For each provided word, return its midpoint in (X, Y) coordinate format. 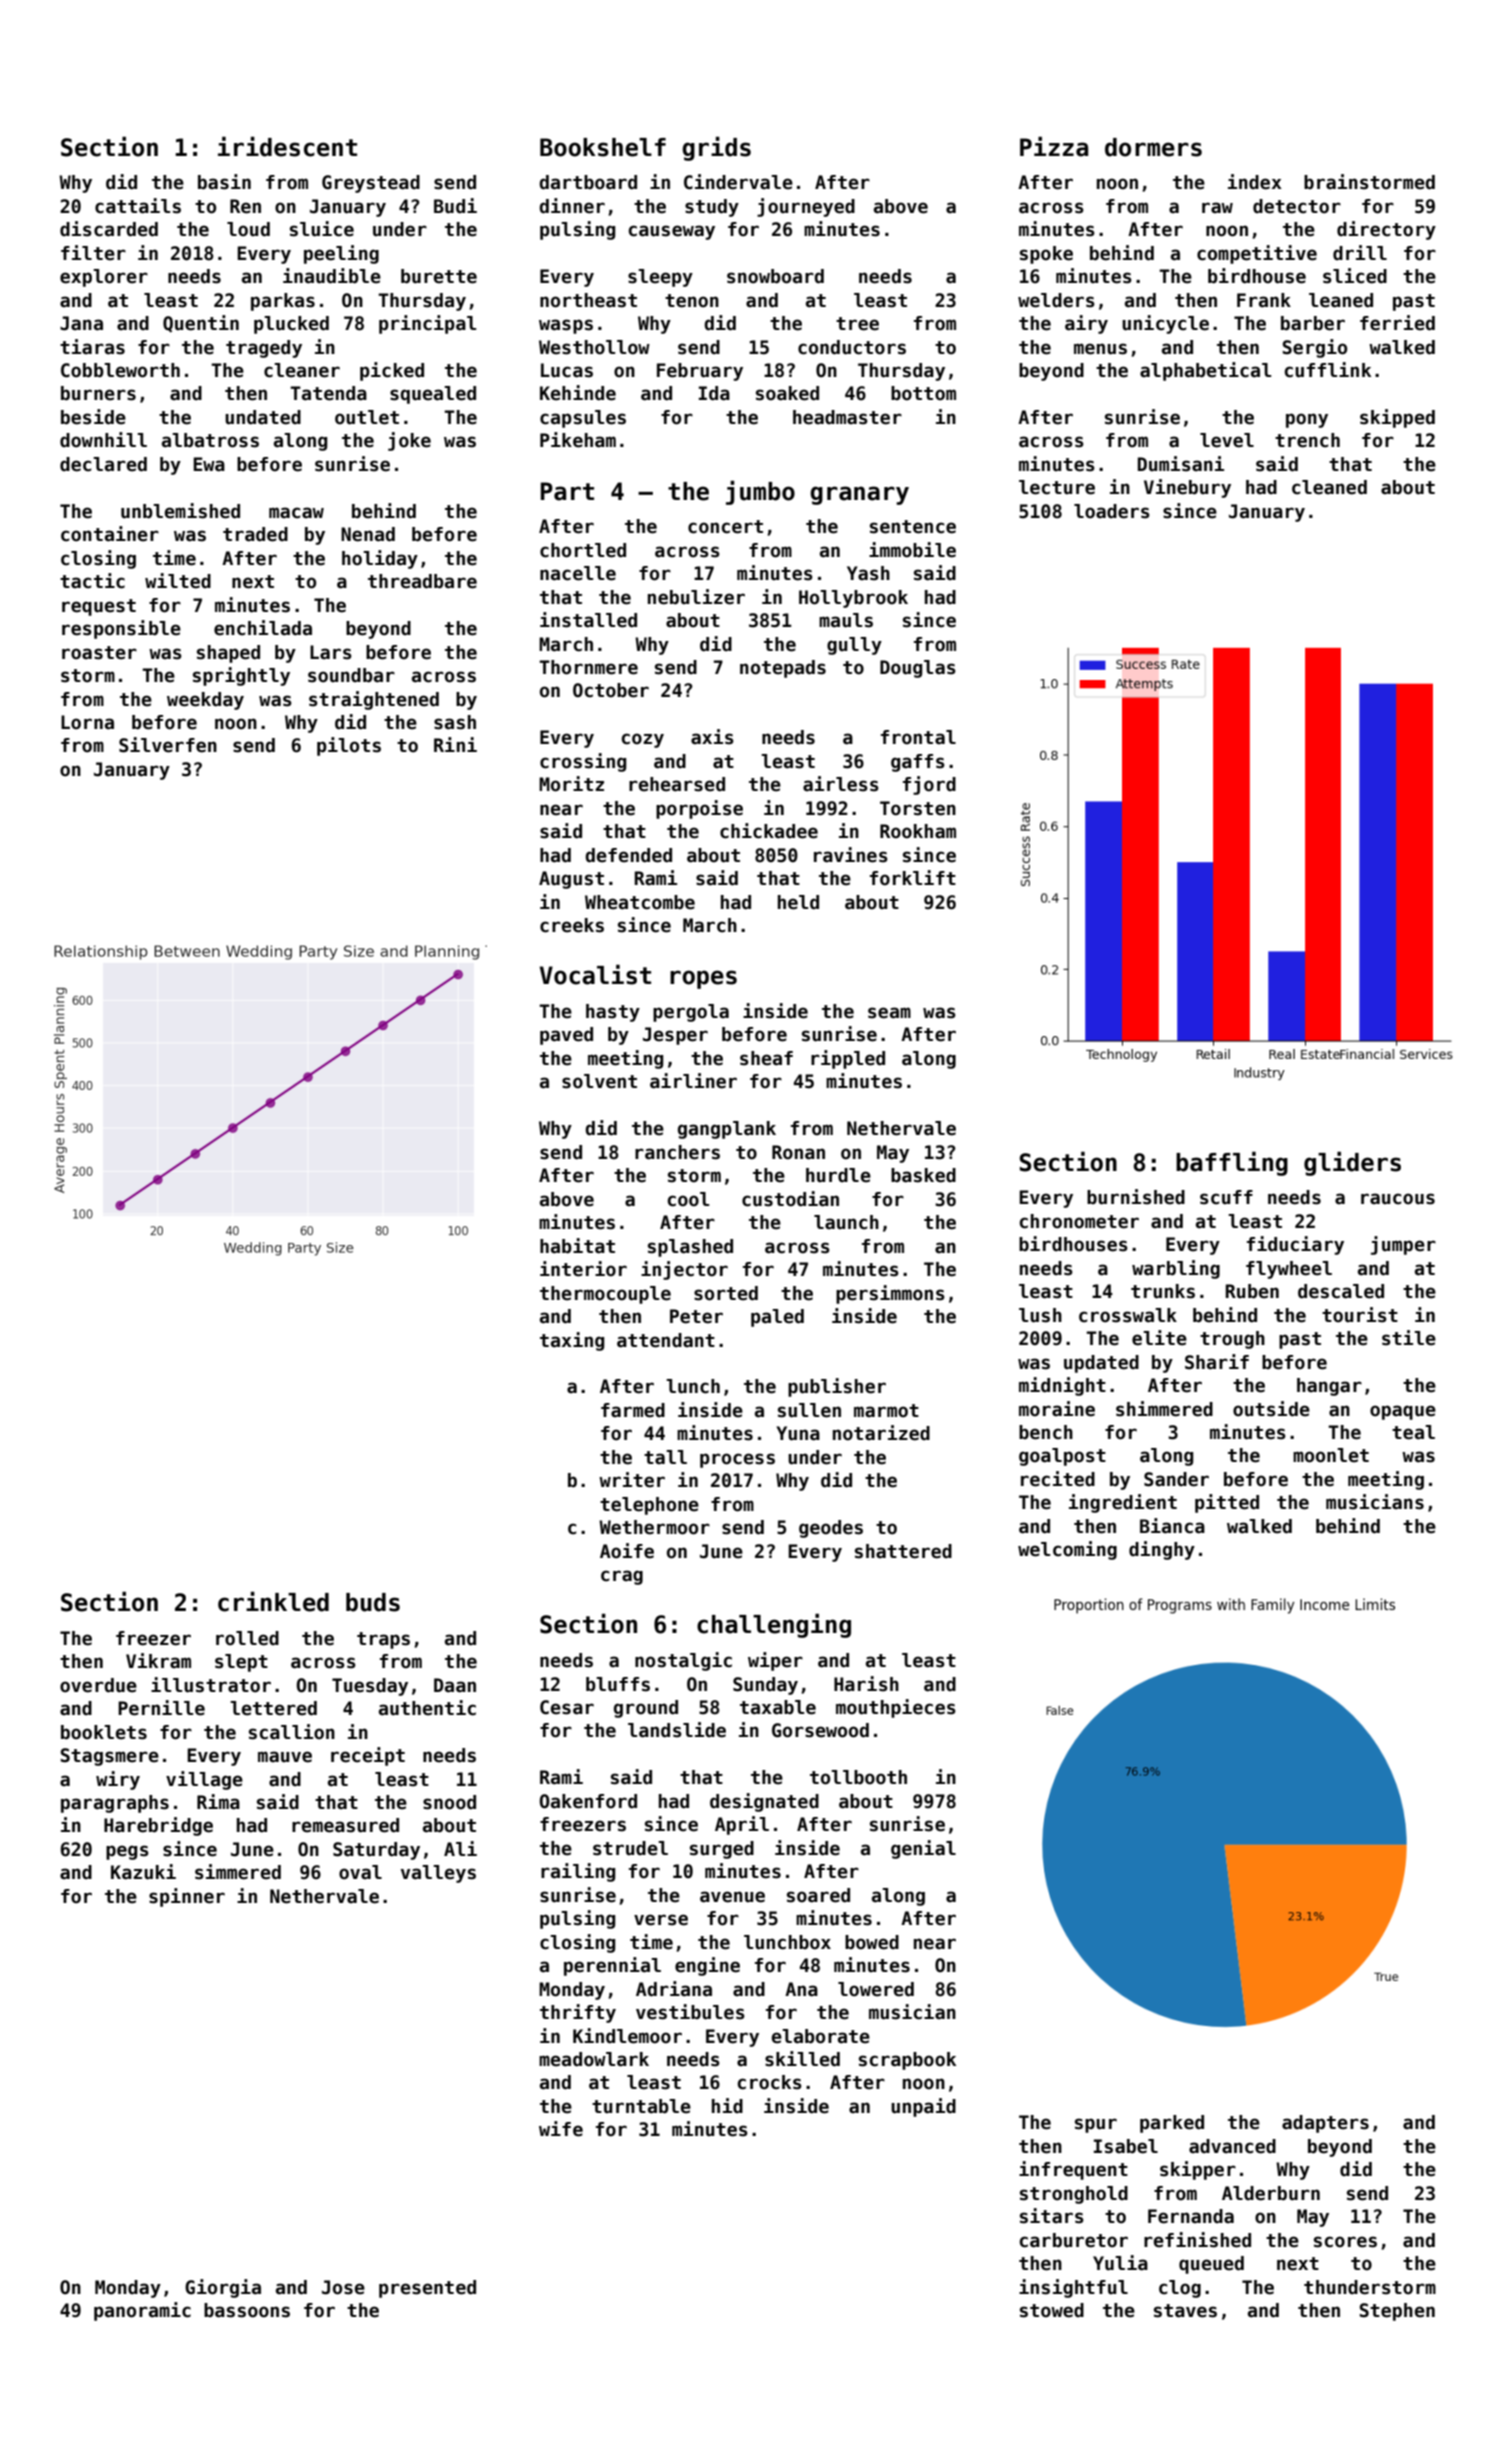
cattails (138, 206)
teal (1413, 1432)
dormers (1153, 147)
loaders (1112, 511)
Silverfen (168, 745)
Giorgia (223, 2288)
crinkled (273, 1601)
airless (841, 784)
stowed (1052, 2310)
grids (716, 148)
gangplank (727, 1130)
